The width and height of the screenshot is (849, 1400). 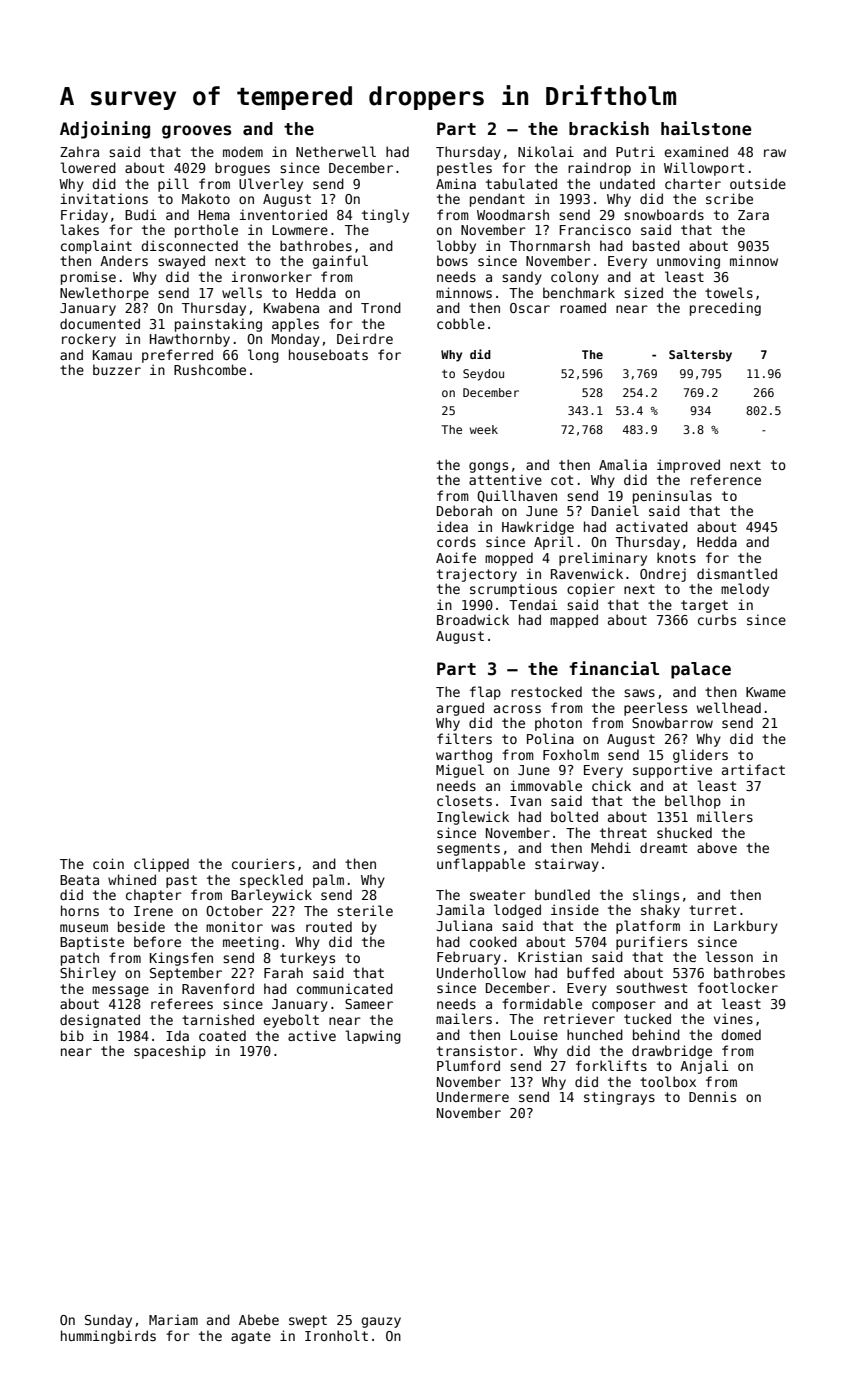 What do you see at coordinates (196, 132) in the screenshot?
I see `grooves` at bounding box center [196, 132].
